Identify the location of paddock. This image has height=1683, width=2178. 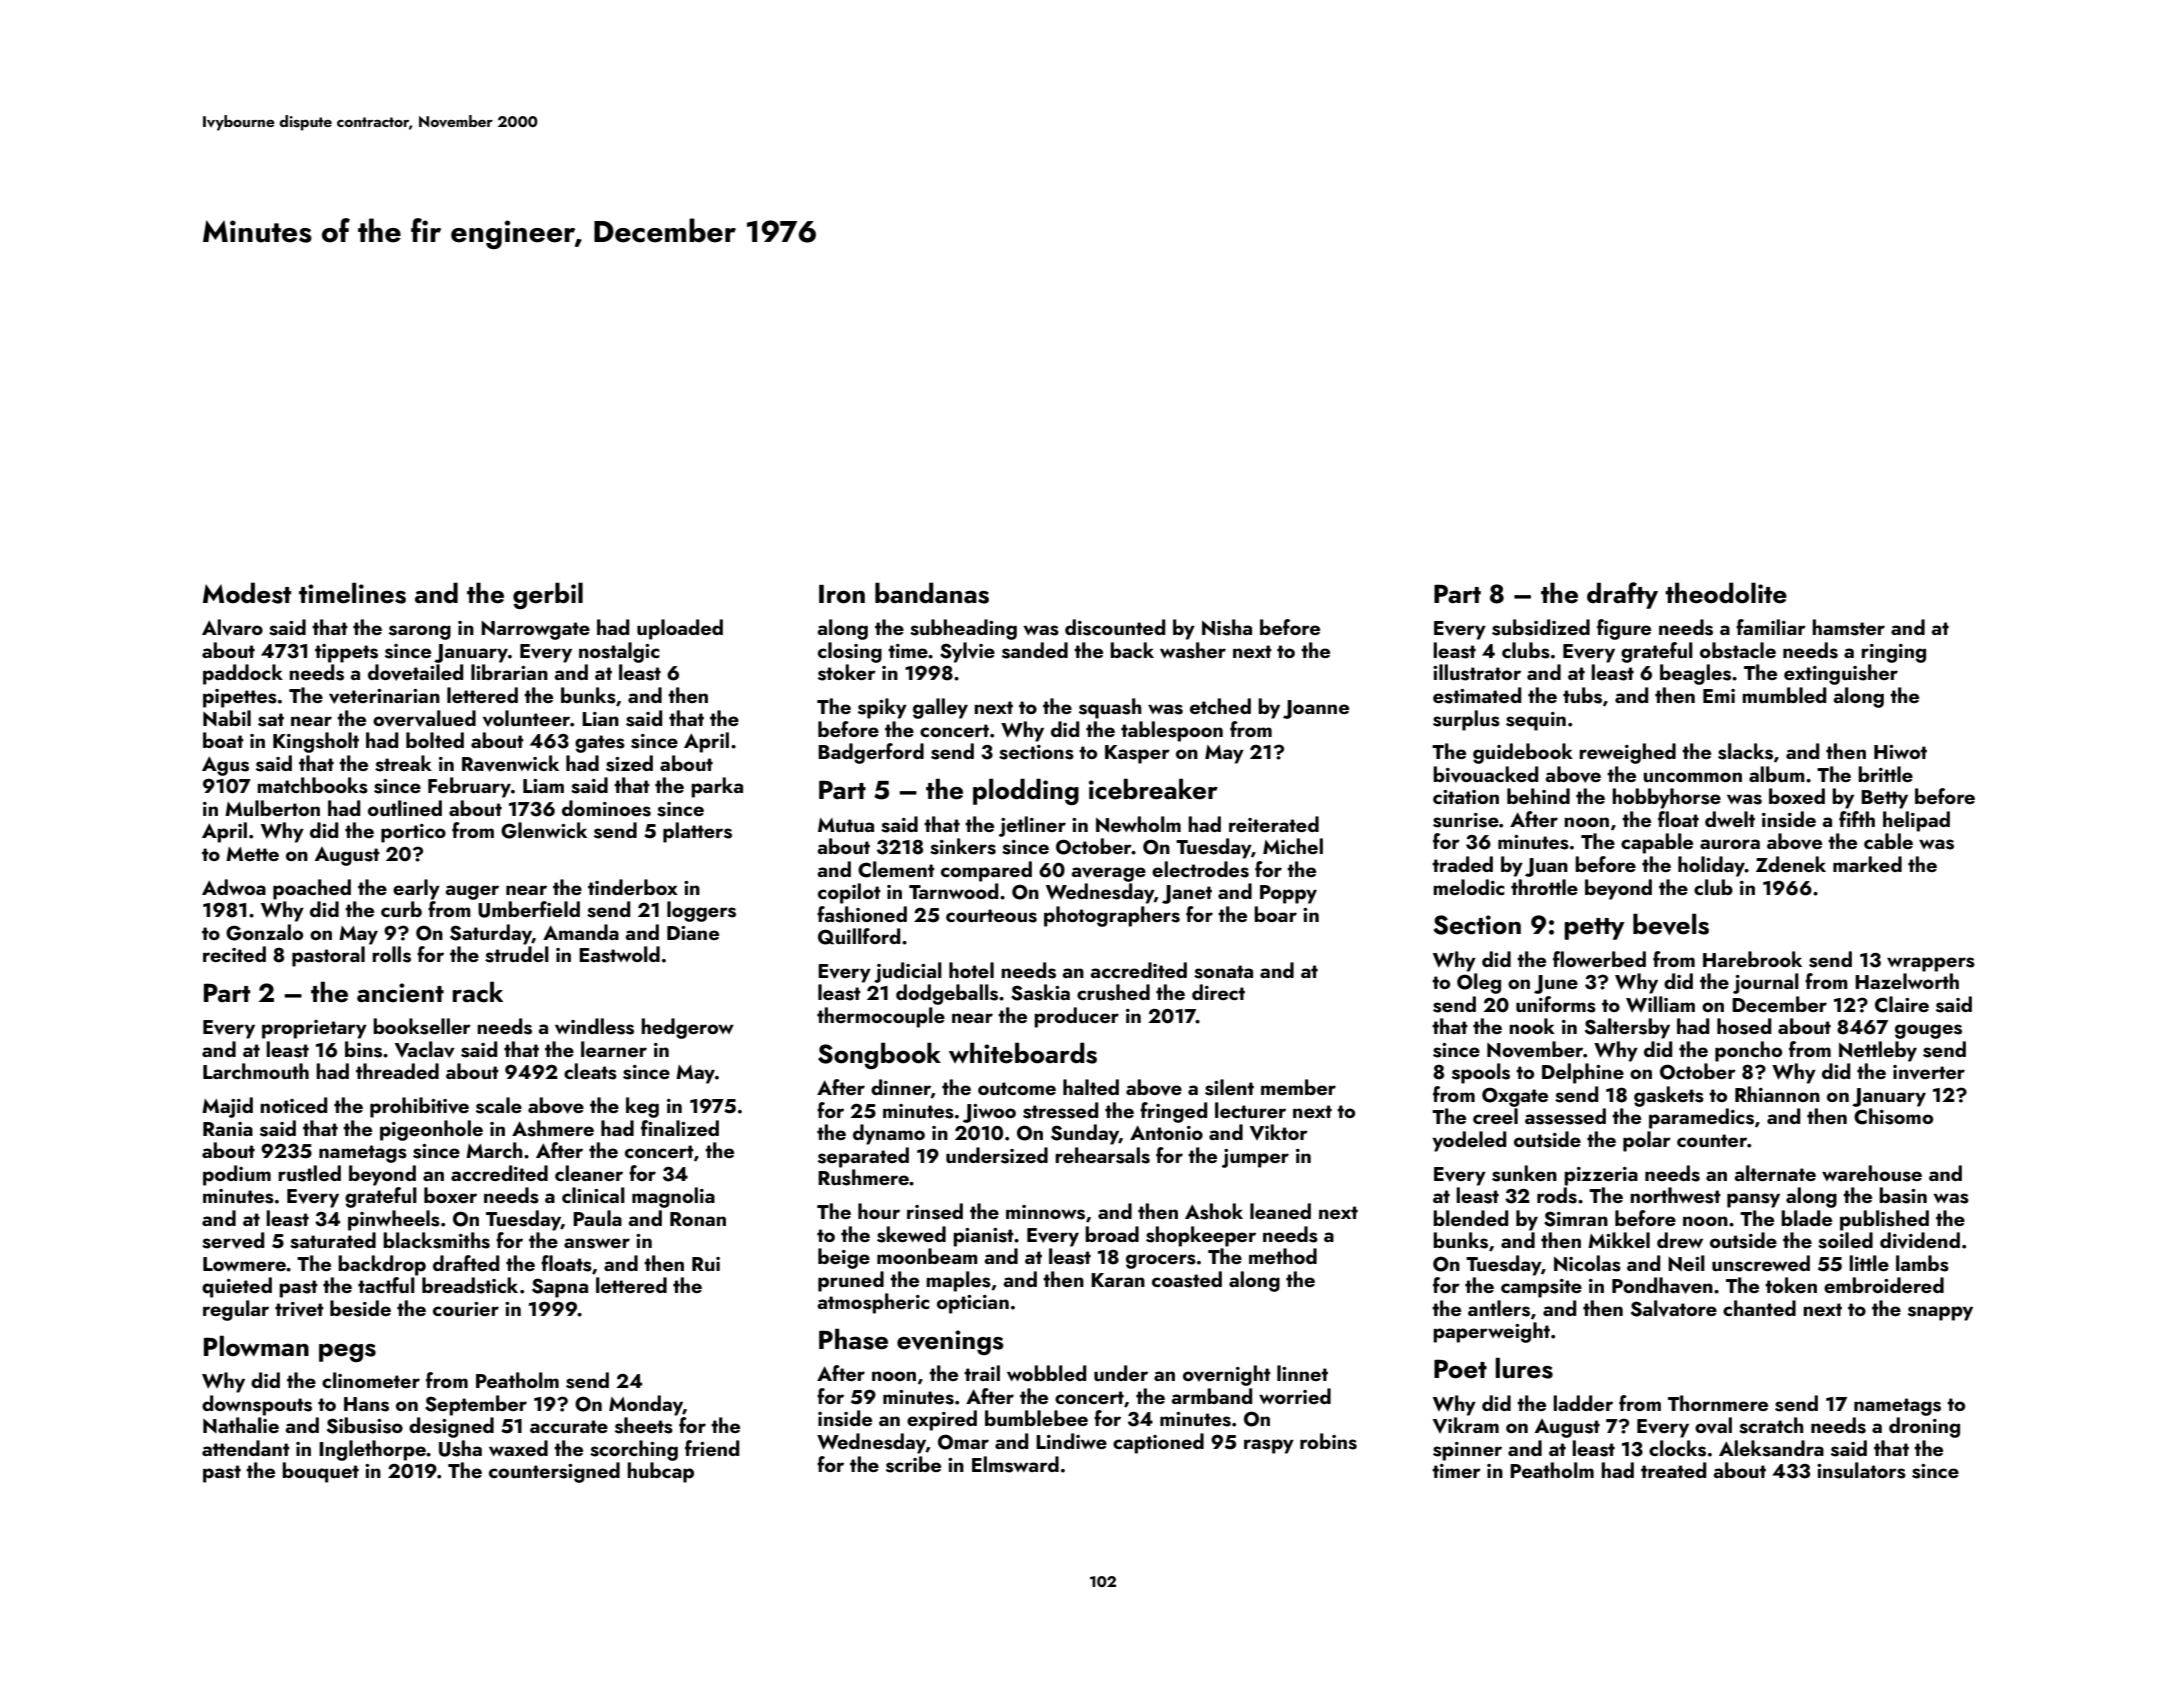
(243, 674).
